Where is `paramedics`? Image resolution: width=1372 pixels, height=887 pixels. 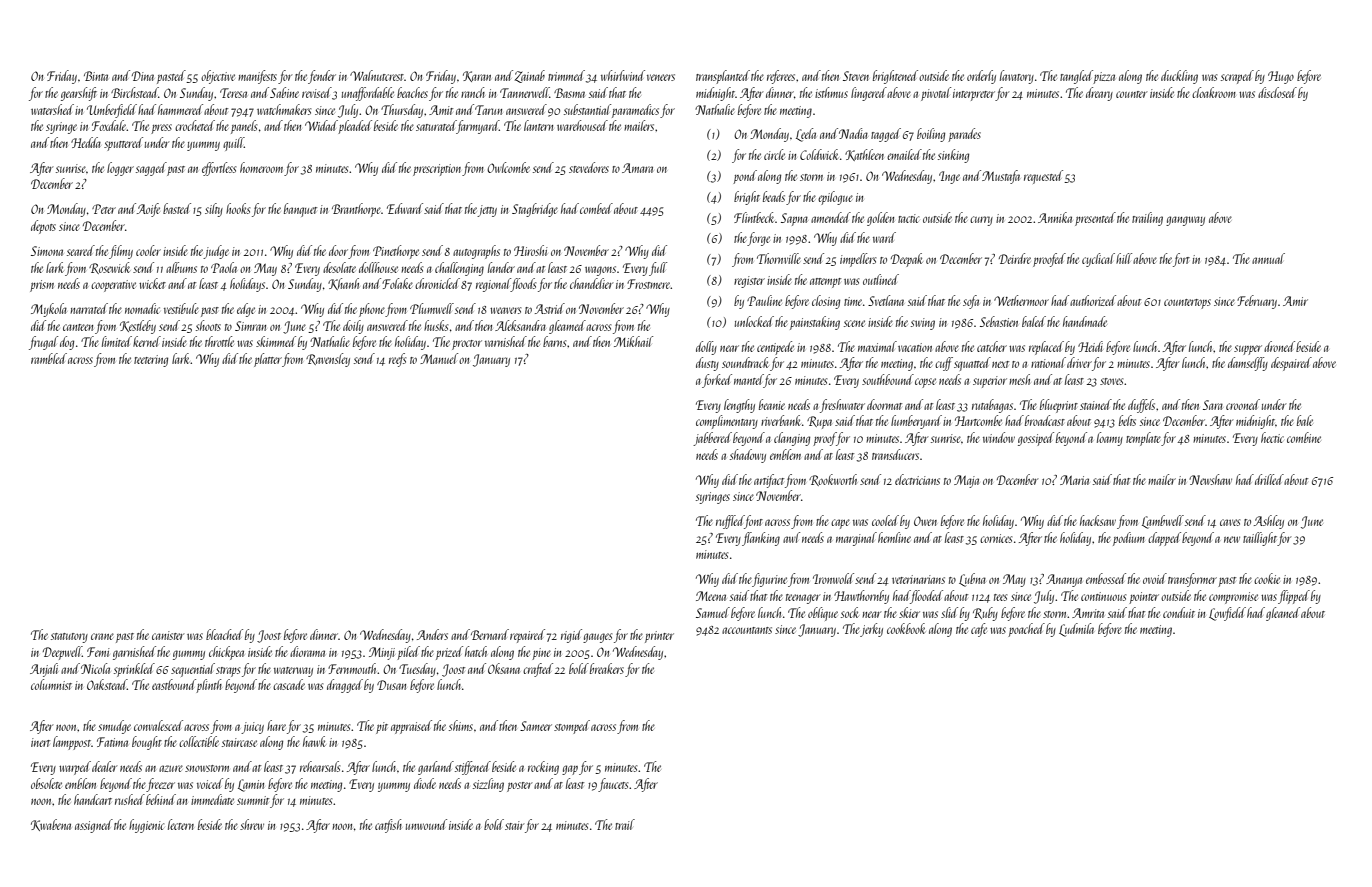
paramedics is located at coordinates (635, 111).
